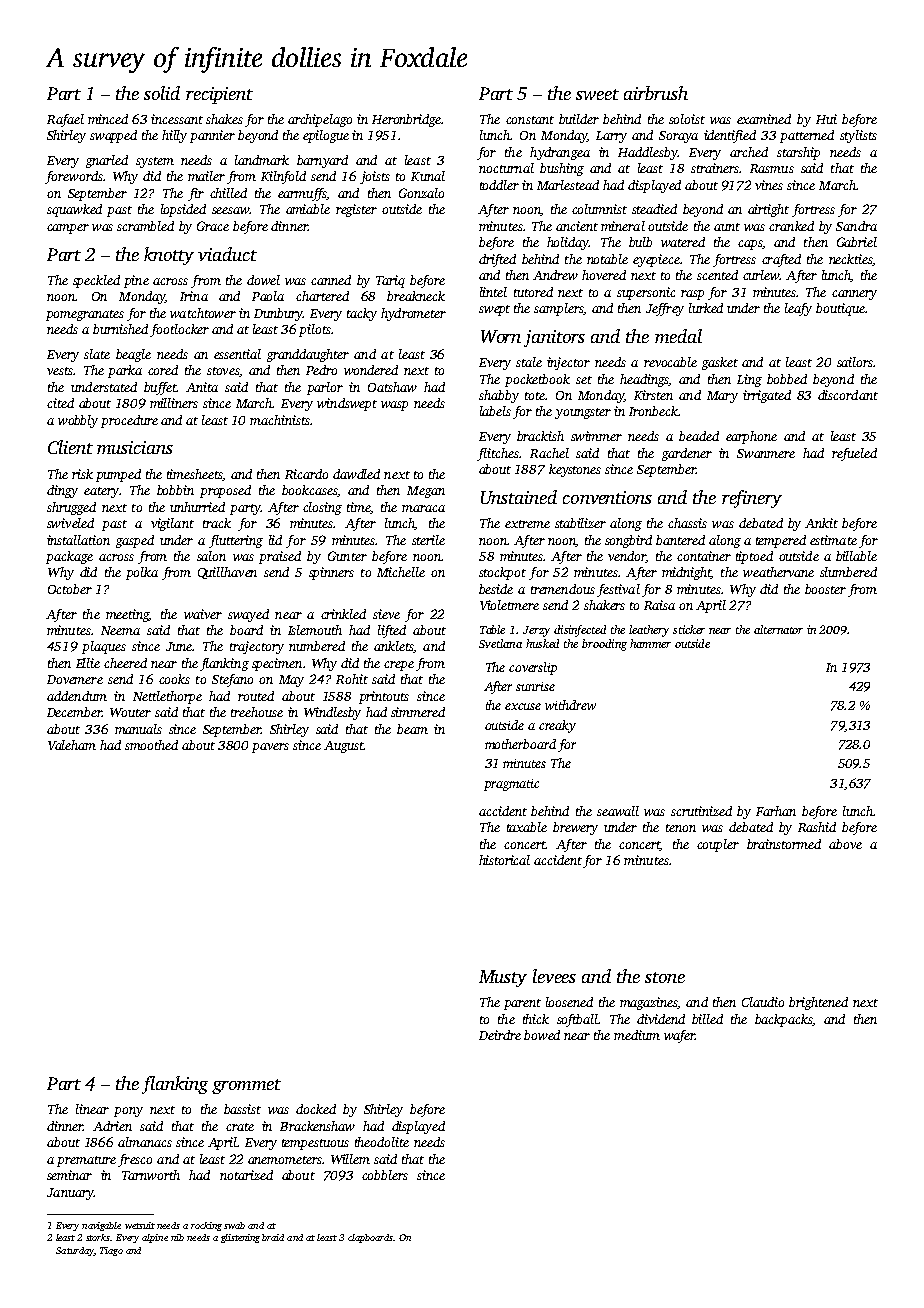 Image resolution: width=924 pixels, height=1308 pixels. What do you see at coordinates (568, 363) in the image?
I see `injector` at bounding box center [568, 363].
